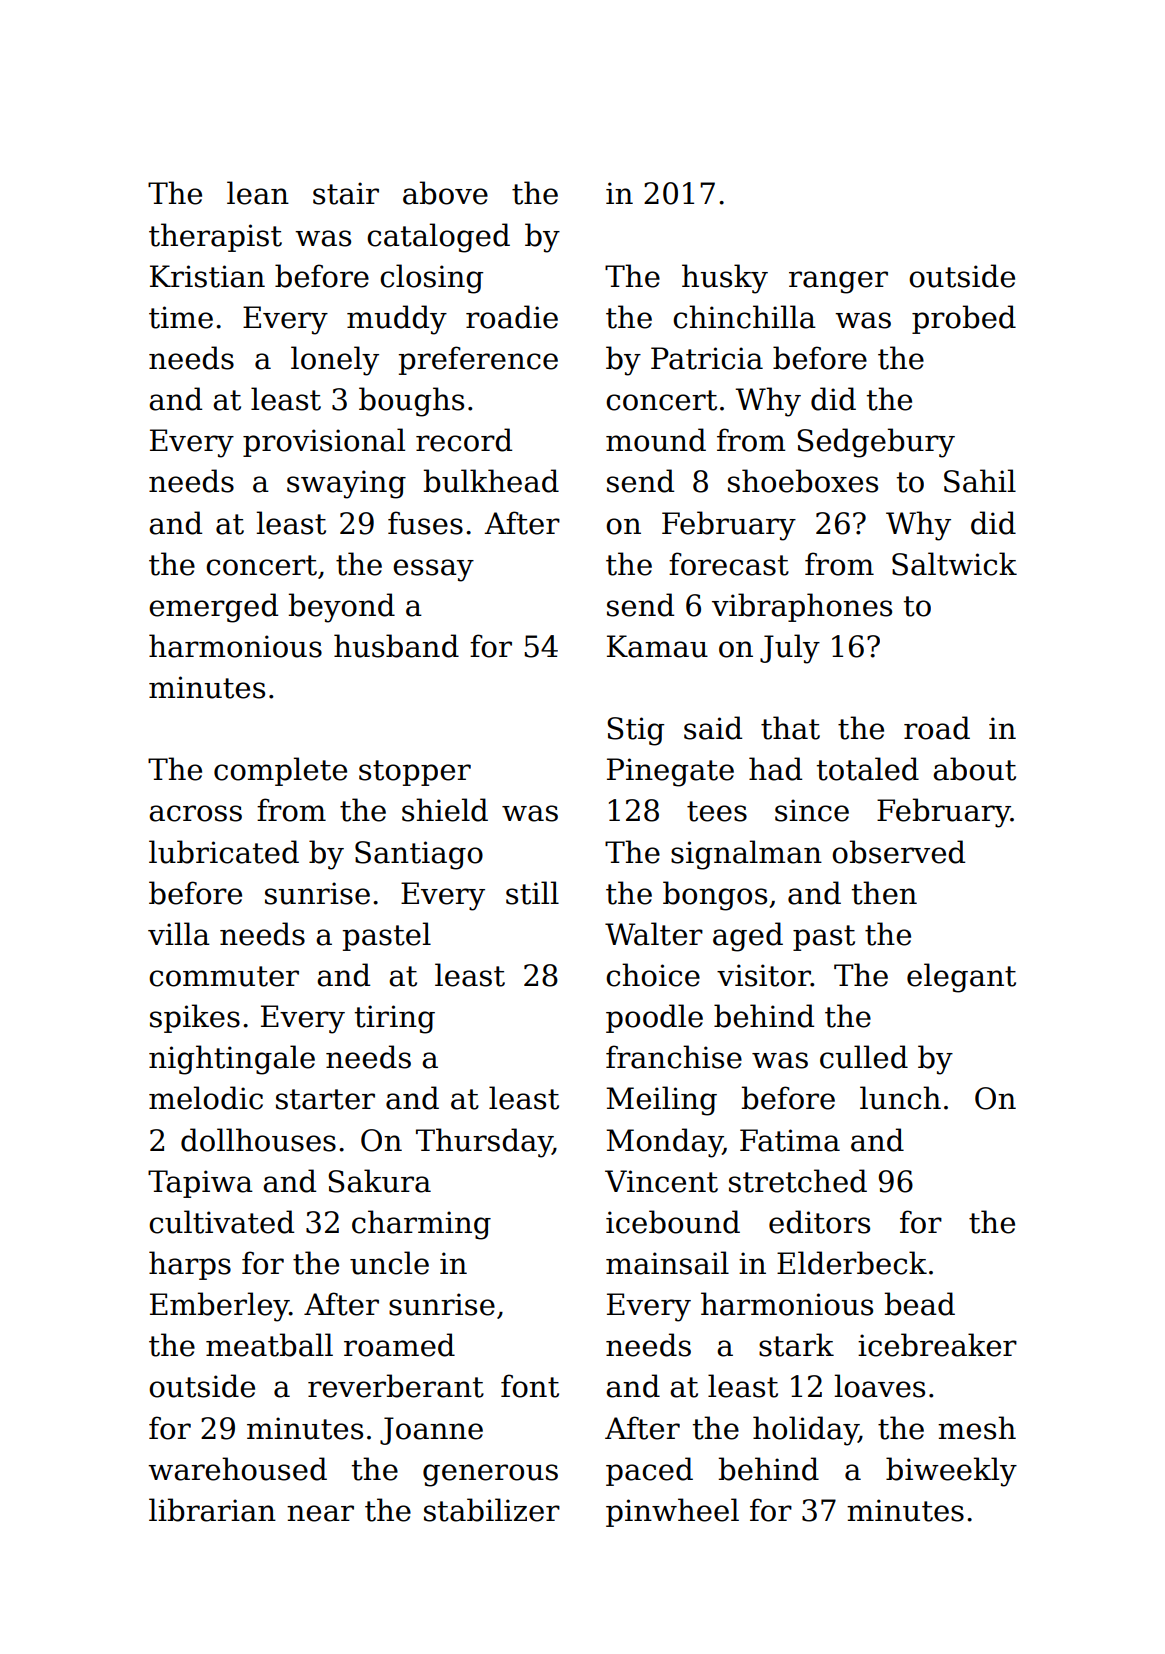 Image resolution: width=1165 pixels, height=1654 pixels. Describe the element at coordinates (342, 608) in the screenshot. I see `beyond` at that location.
